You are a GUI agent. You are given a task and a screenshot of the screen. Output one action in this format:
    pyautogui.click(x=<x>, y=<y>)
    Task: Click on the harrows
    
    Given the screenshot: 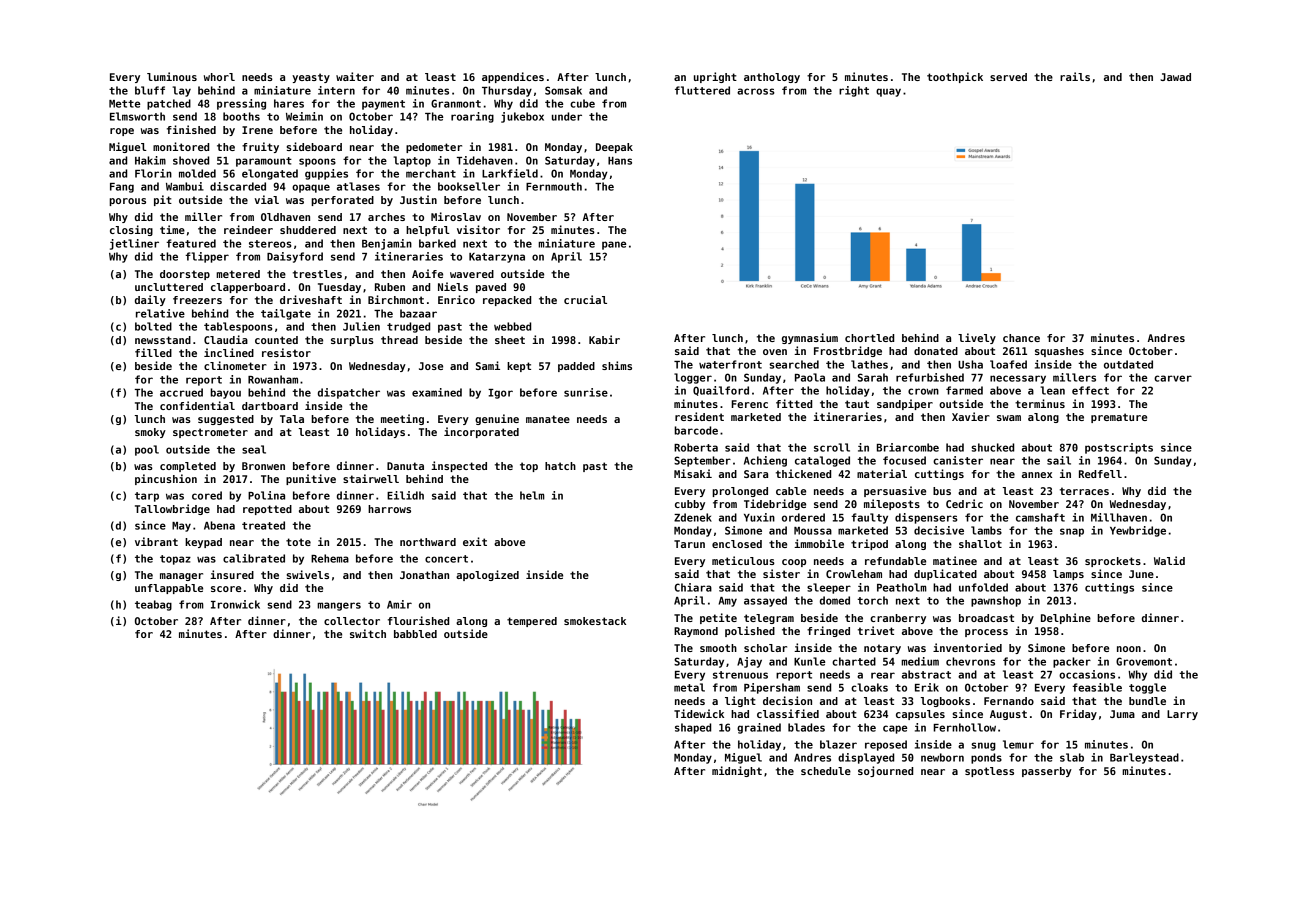 What is the action you would take?
    pyautogui.click(x=389, y=509)
